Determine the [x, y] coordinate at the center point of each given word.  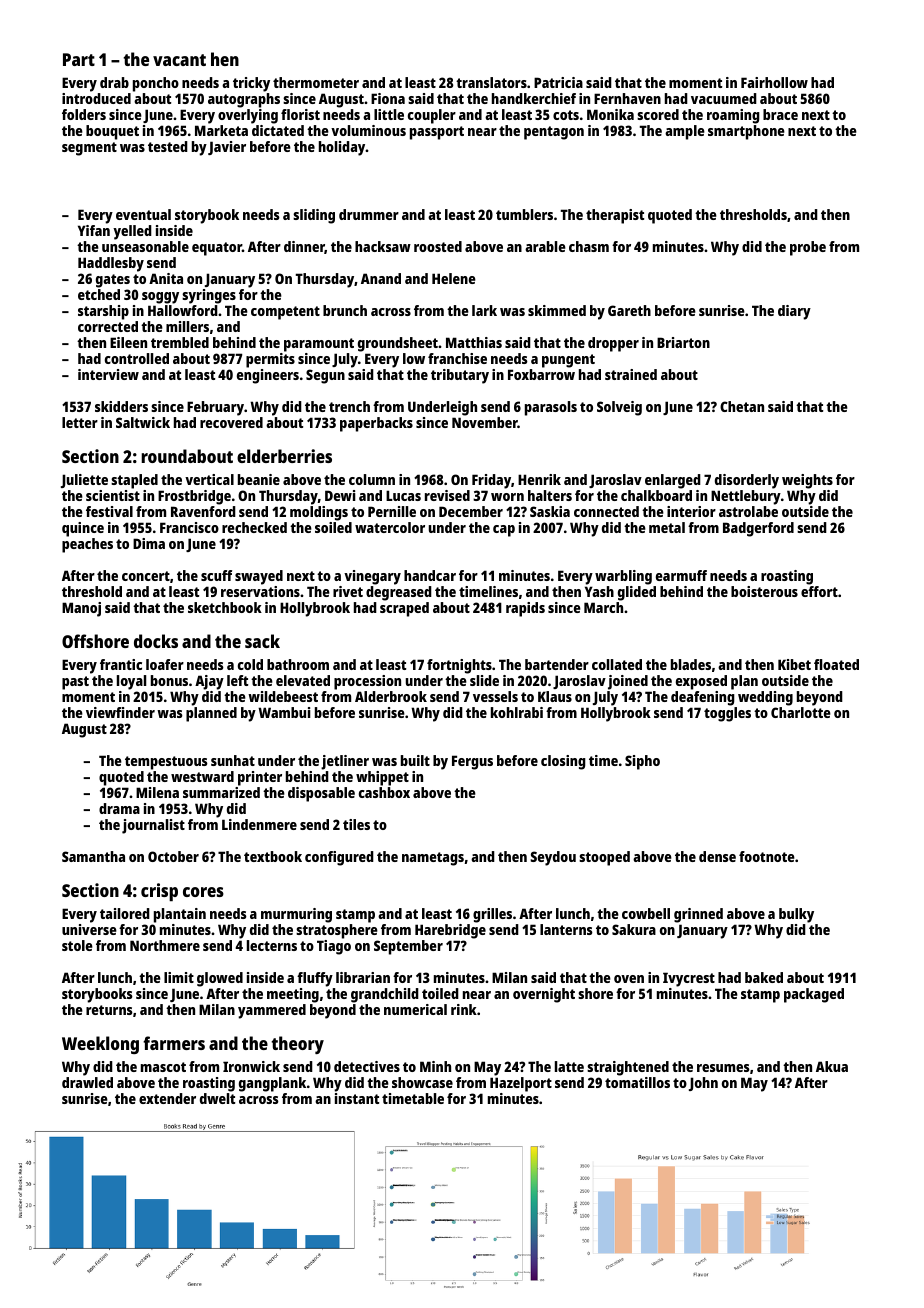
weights [807, 481]
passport [437, 133]
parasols [551, 408]
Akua [832, 1066]
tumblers [524, 214]
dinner [304, 247]
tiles [356, 824]
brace [780, 114]
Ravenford [203, 511]
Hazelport [521, 1084]
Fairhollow [774, 82]
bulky [796, 915]
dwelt [217, 1098]
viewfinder [120, 712]
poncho [156, 84]
